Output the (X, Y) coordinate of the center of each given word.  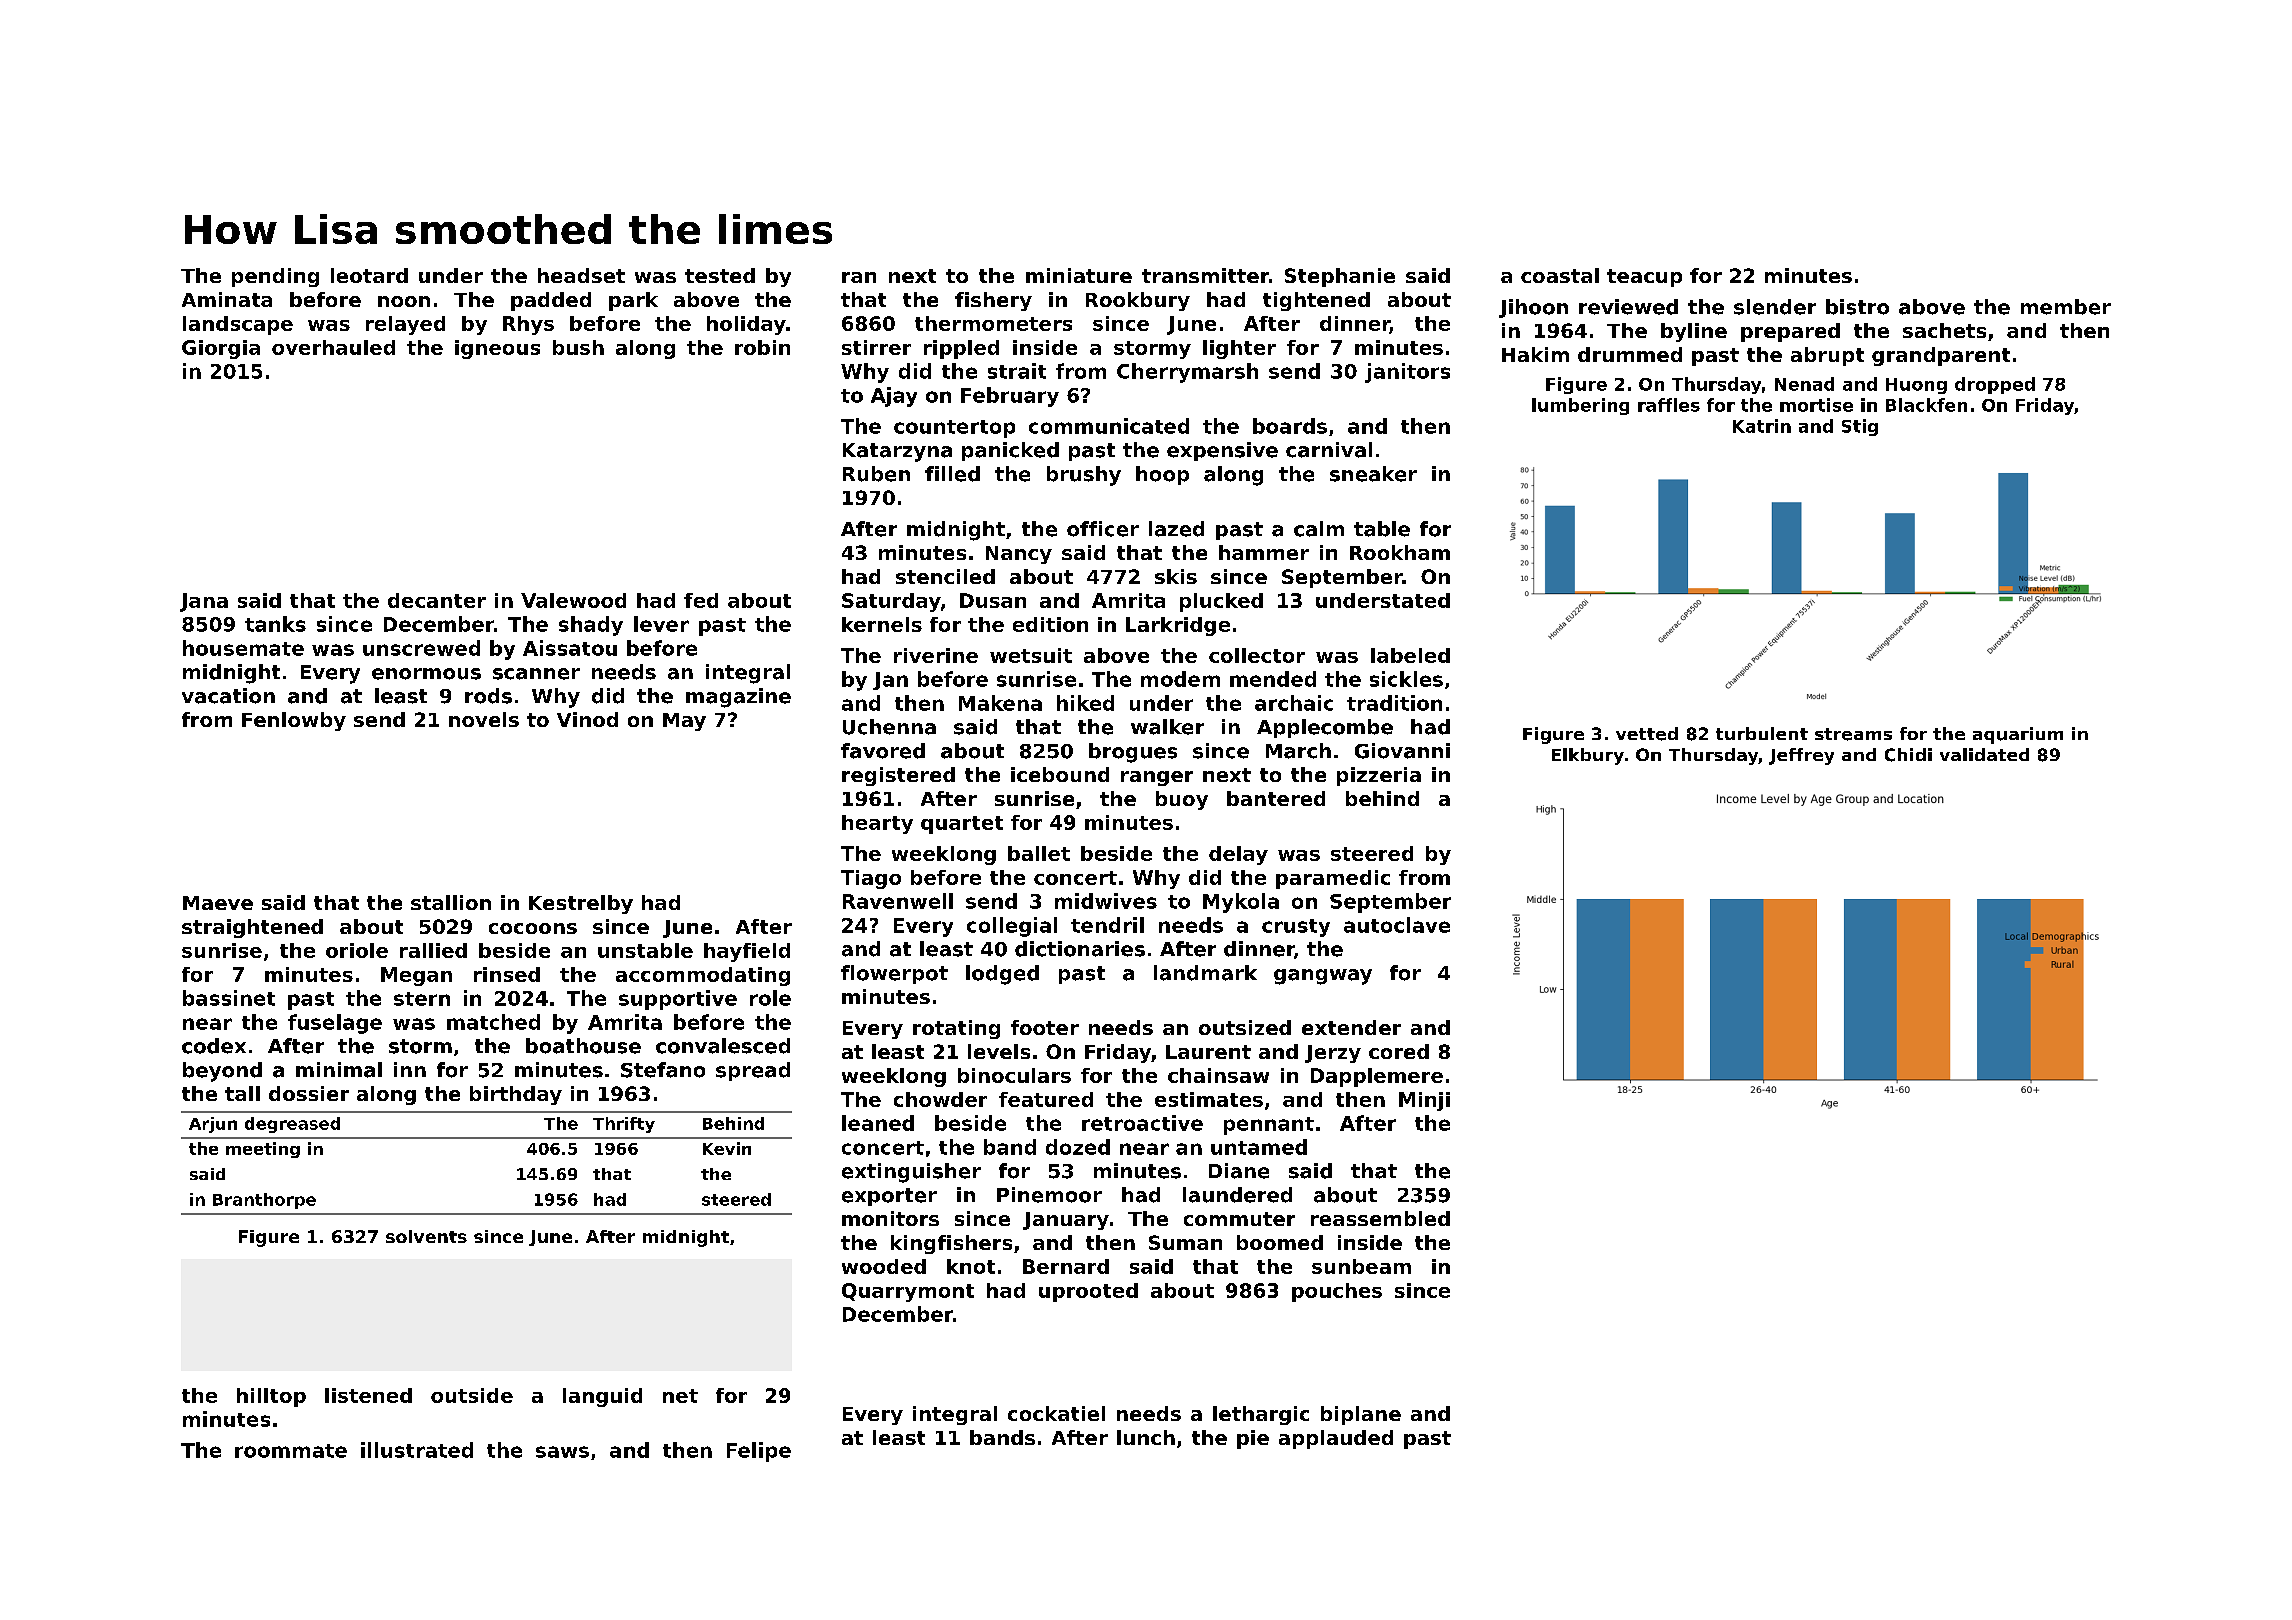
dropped (1995, 385)
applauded (1336, 1439)
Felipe (759, 1452)
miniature (1079, 275)
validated (1984, 754)
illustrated (417, 1450)
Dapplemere (1377, 1077)
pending (275, 277)
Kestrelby (581, 904)
